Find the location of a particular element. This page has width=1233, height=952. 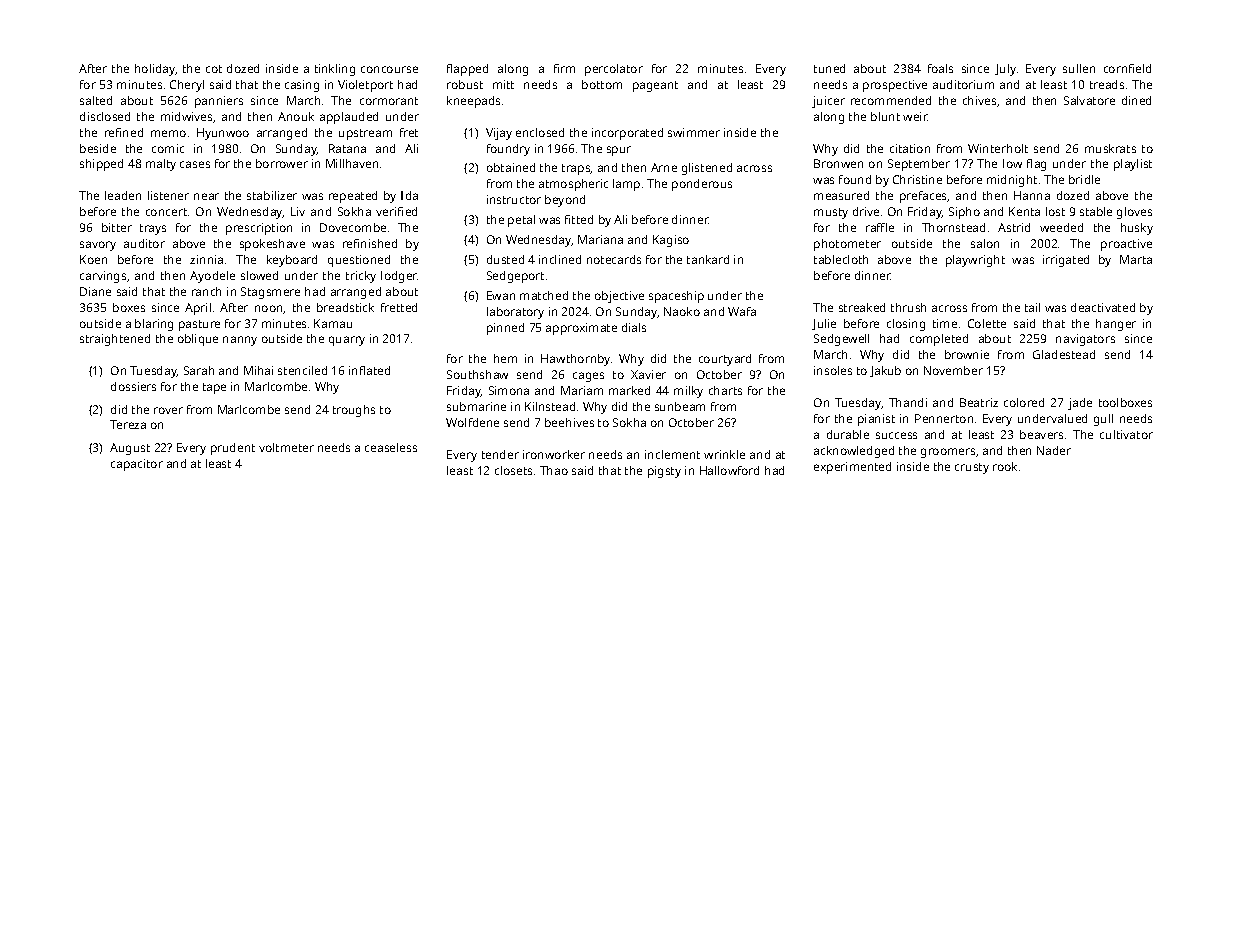

citation is located at coordinates (910, 148).
